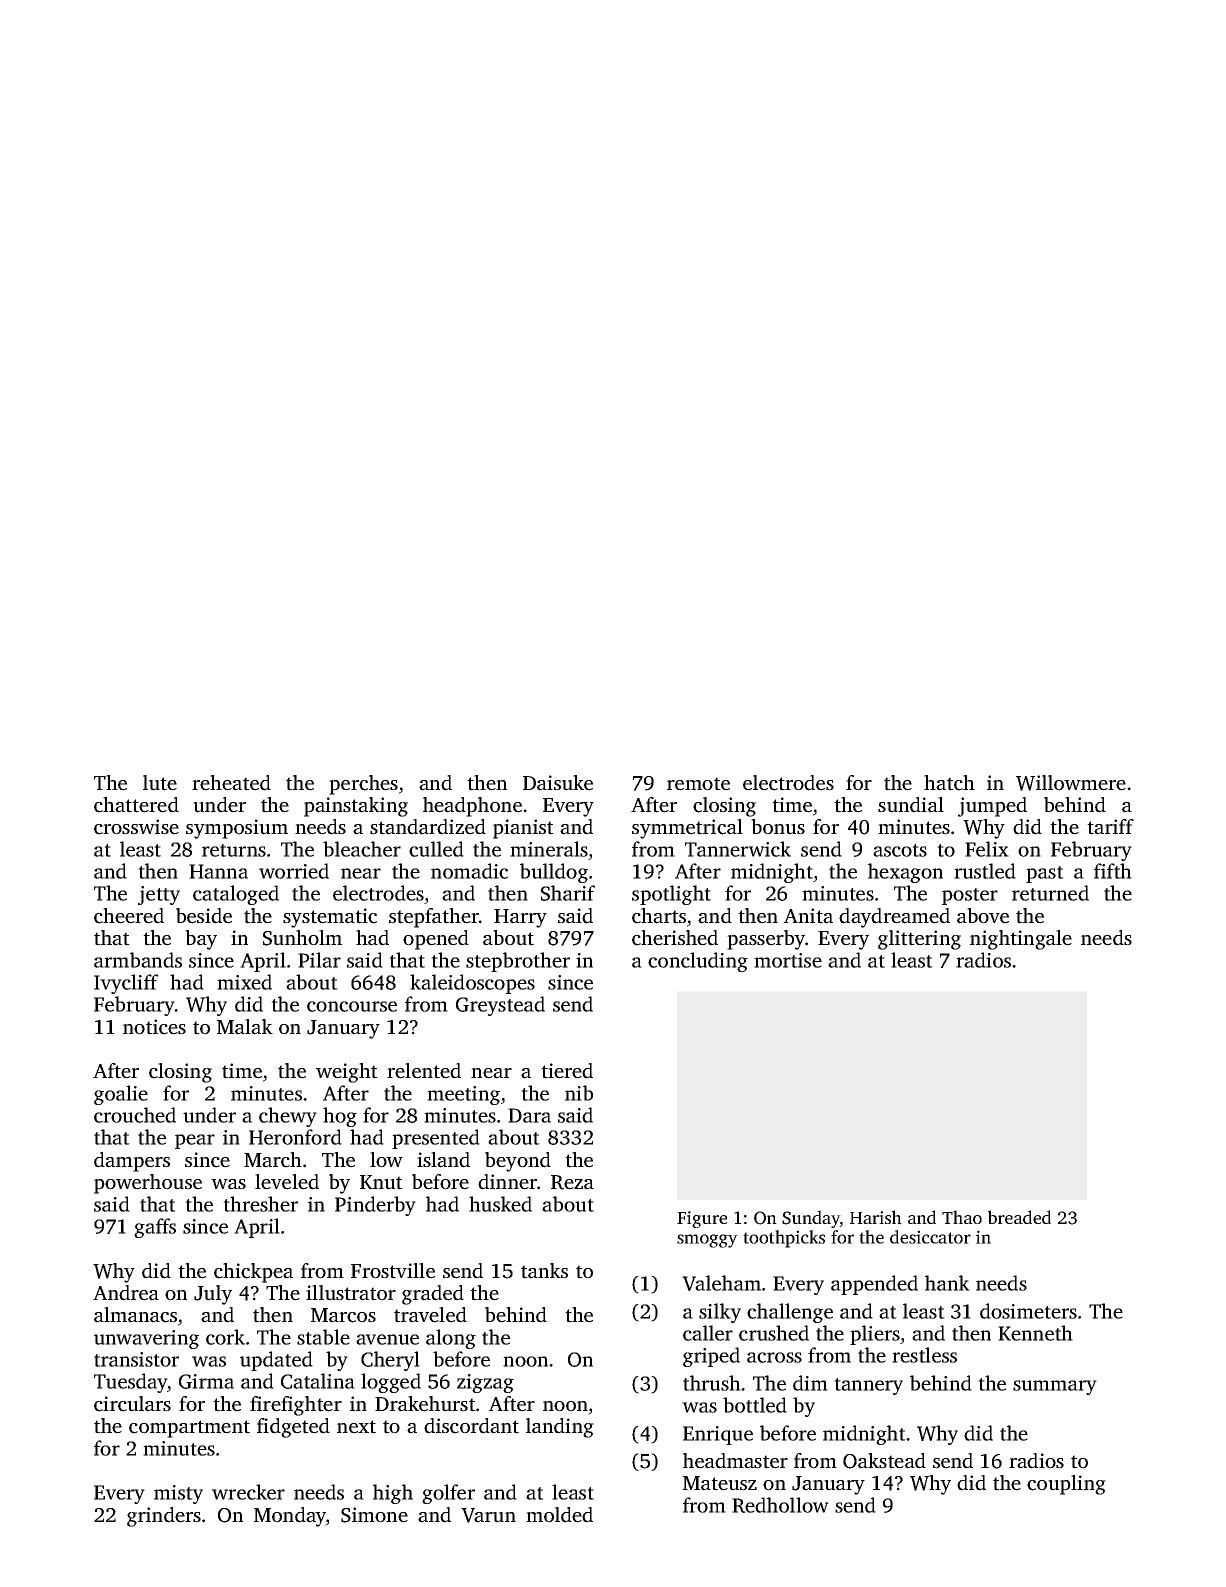 The height and width of the screenshot is (1587, 1226). What do you see at coordinates (126, 1293) in the screenshot?
I see `Andrea` at bounding box center [126, 1293].
